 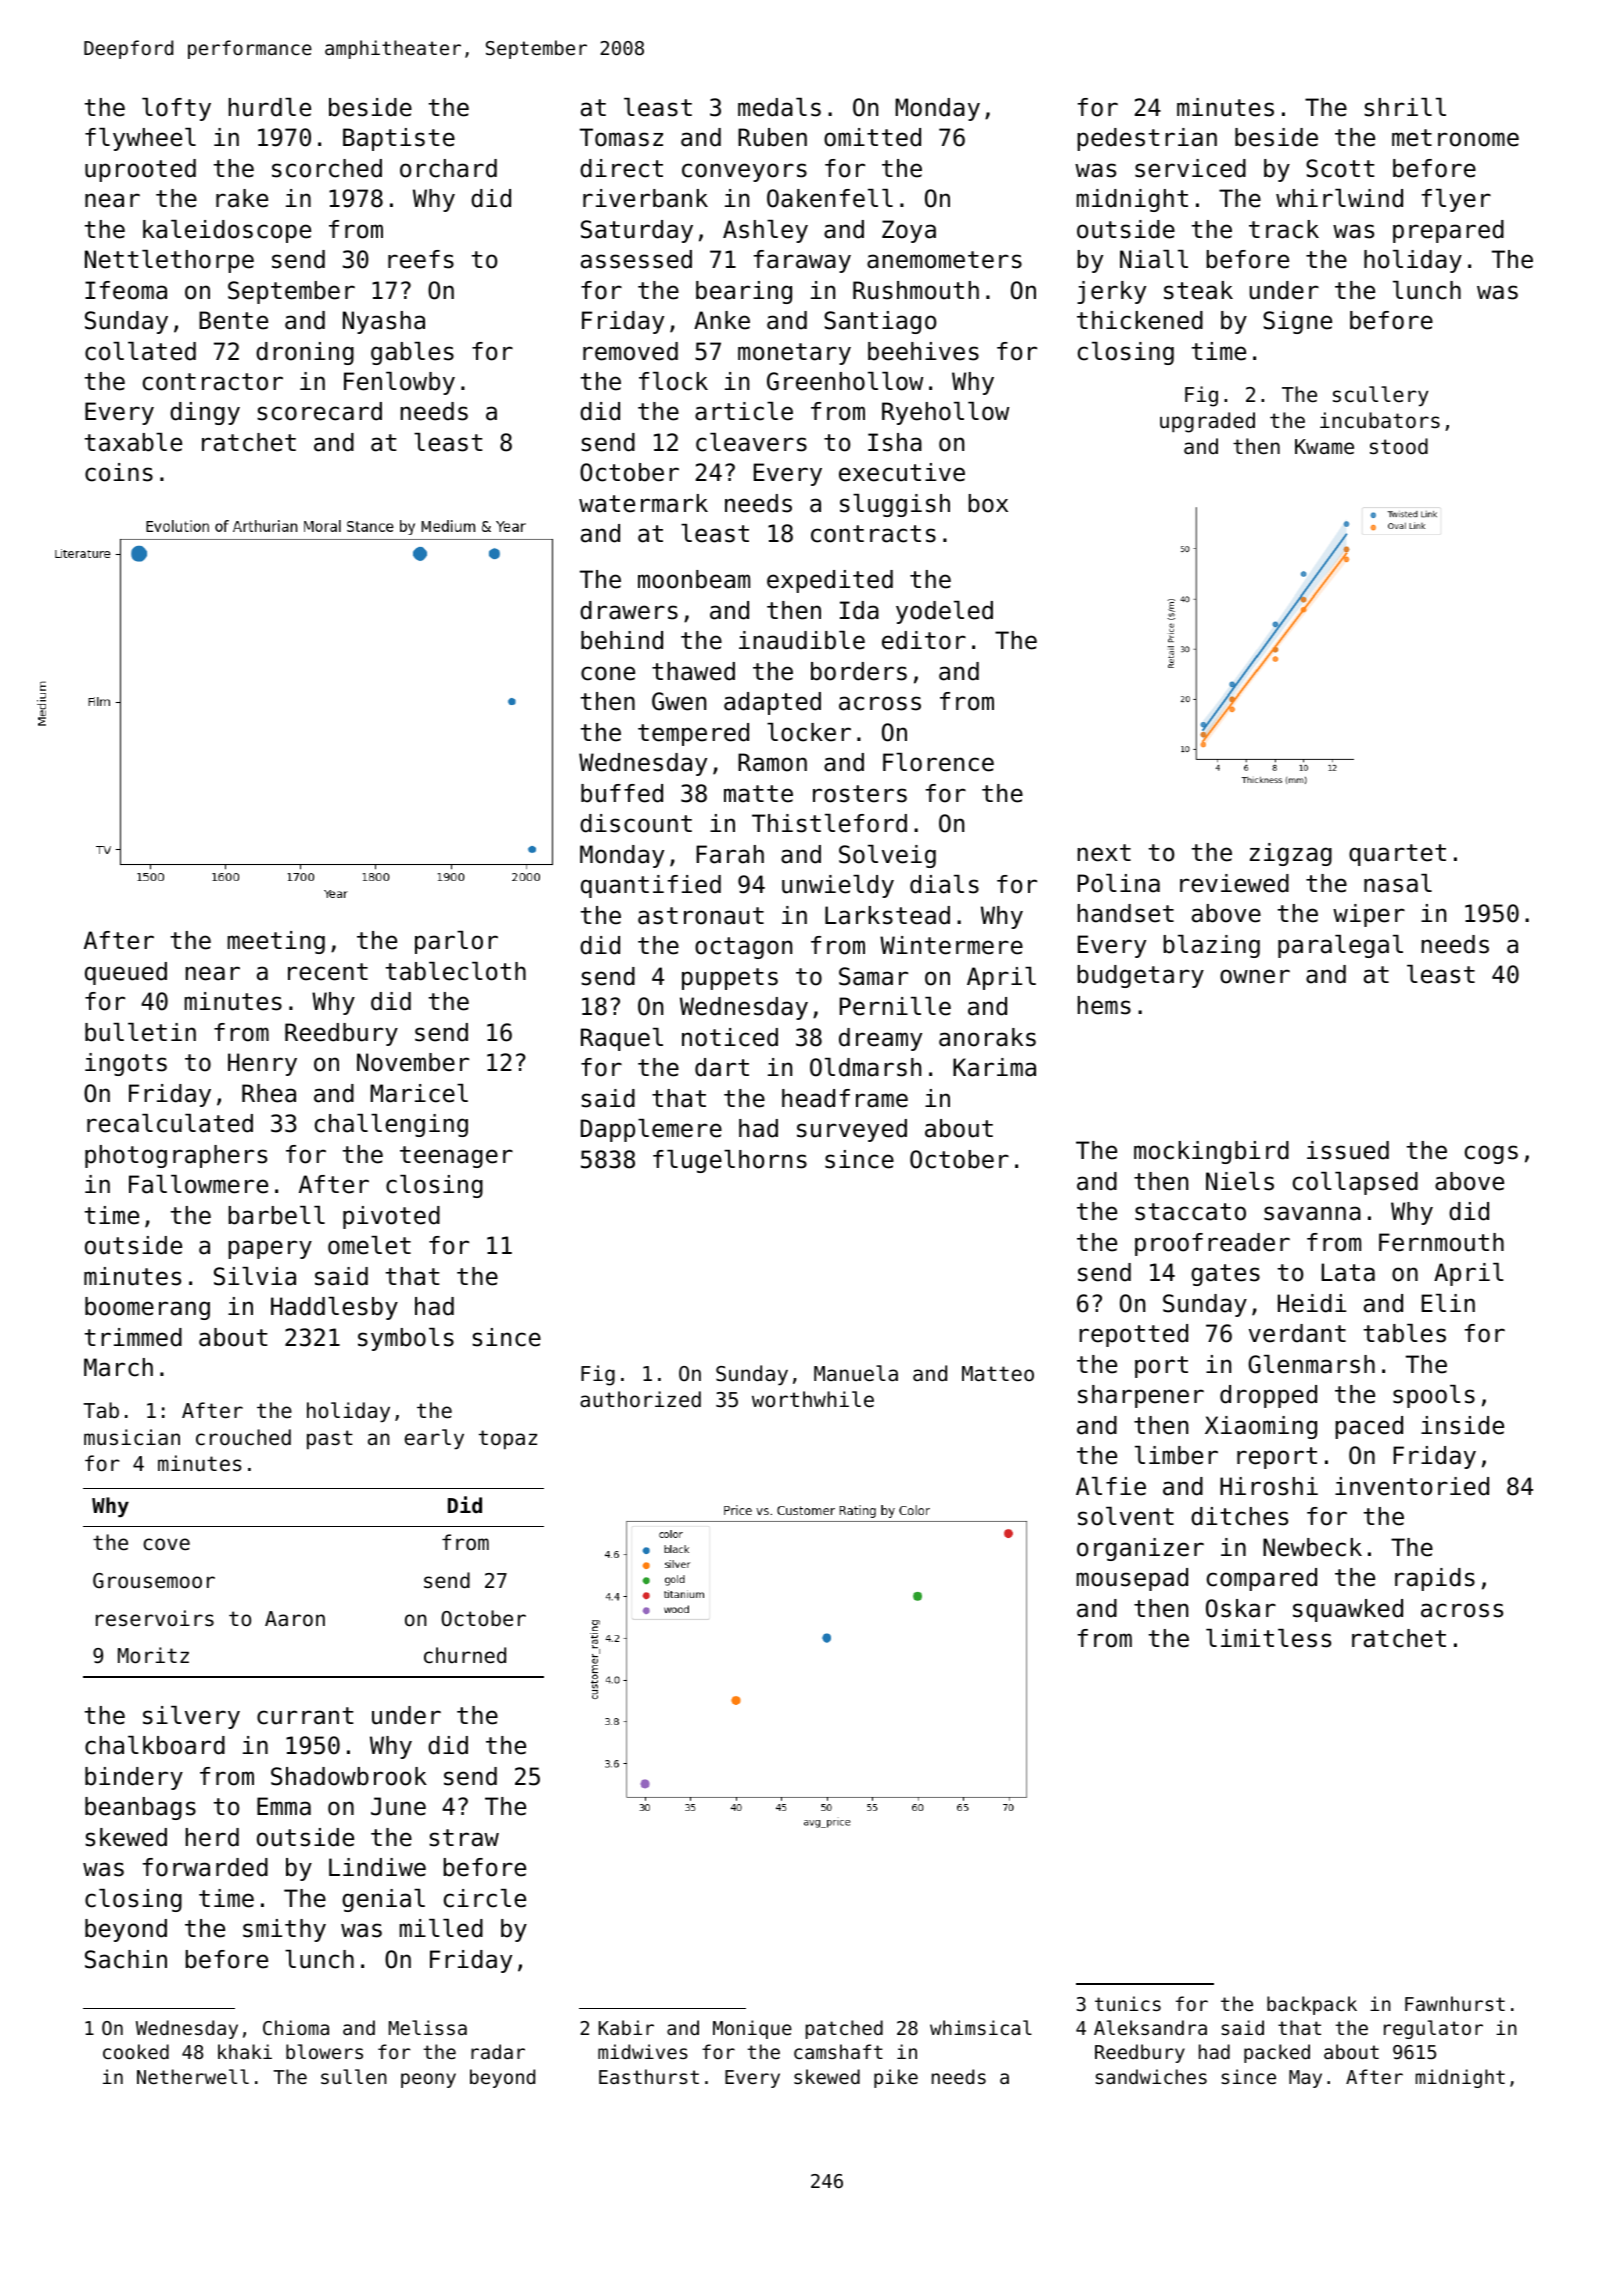 What do you see at coordinates (1132, 1579) in the screenshot?
I see `mousepad` at bounding box center [1132, 1579].
